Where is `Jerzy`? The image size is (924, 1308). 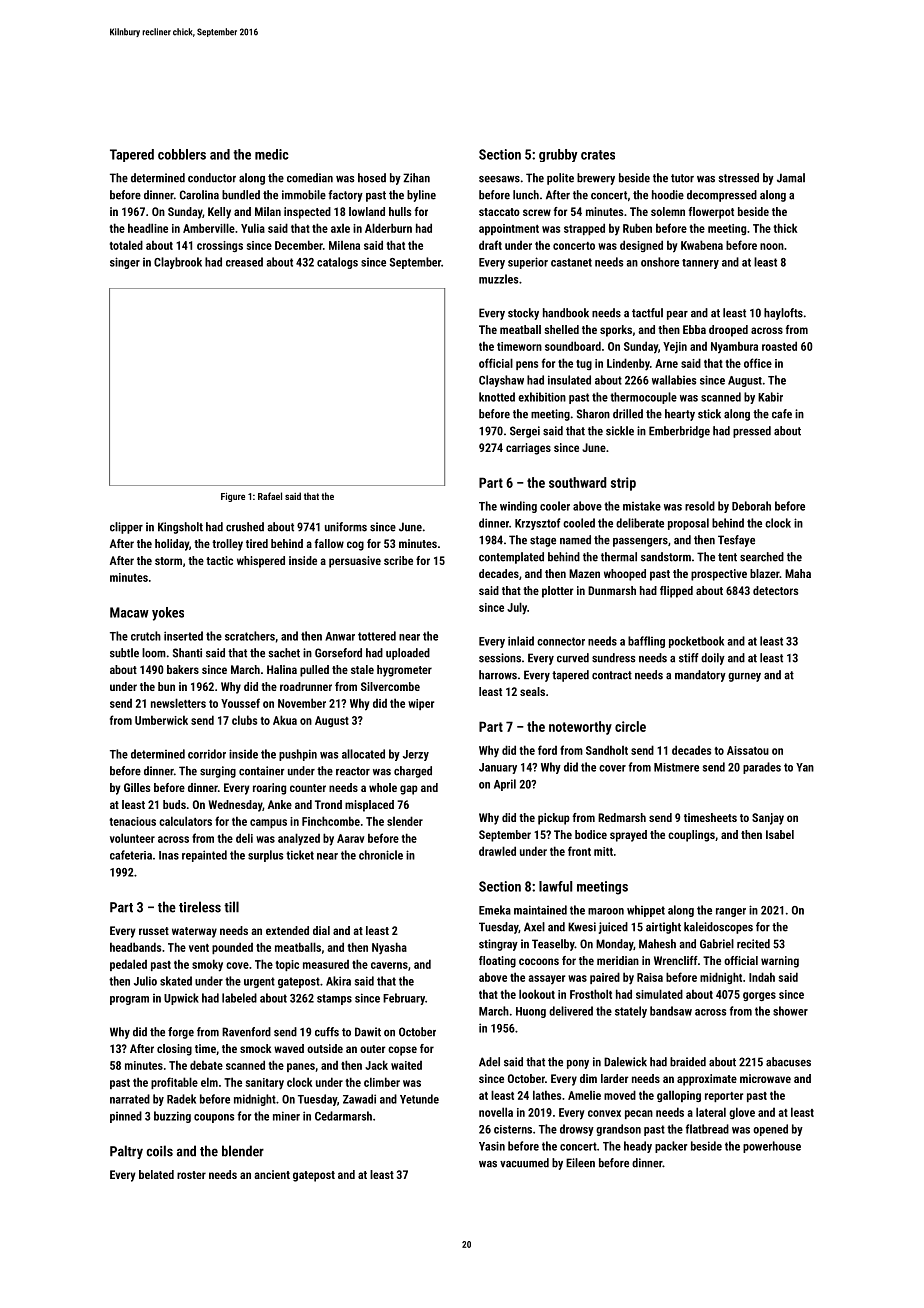 Jerzy is located at coordinates (416, 755).
